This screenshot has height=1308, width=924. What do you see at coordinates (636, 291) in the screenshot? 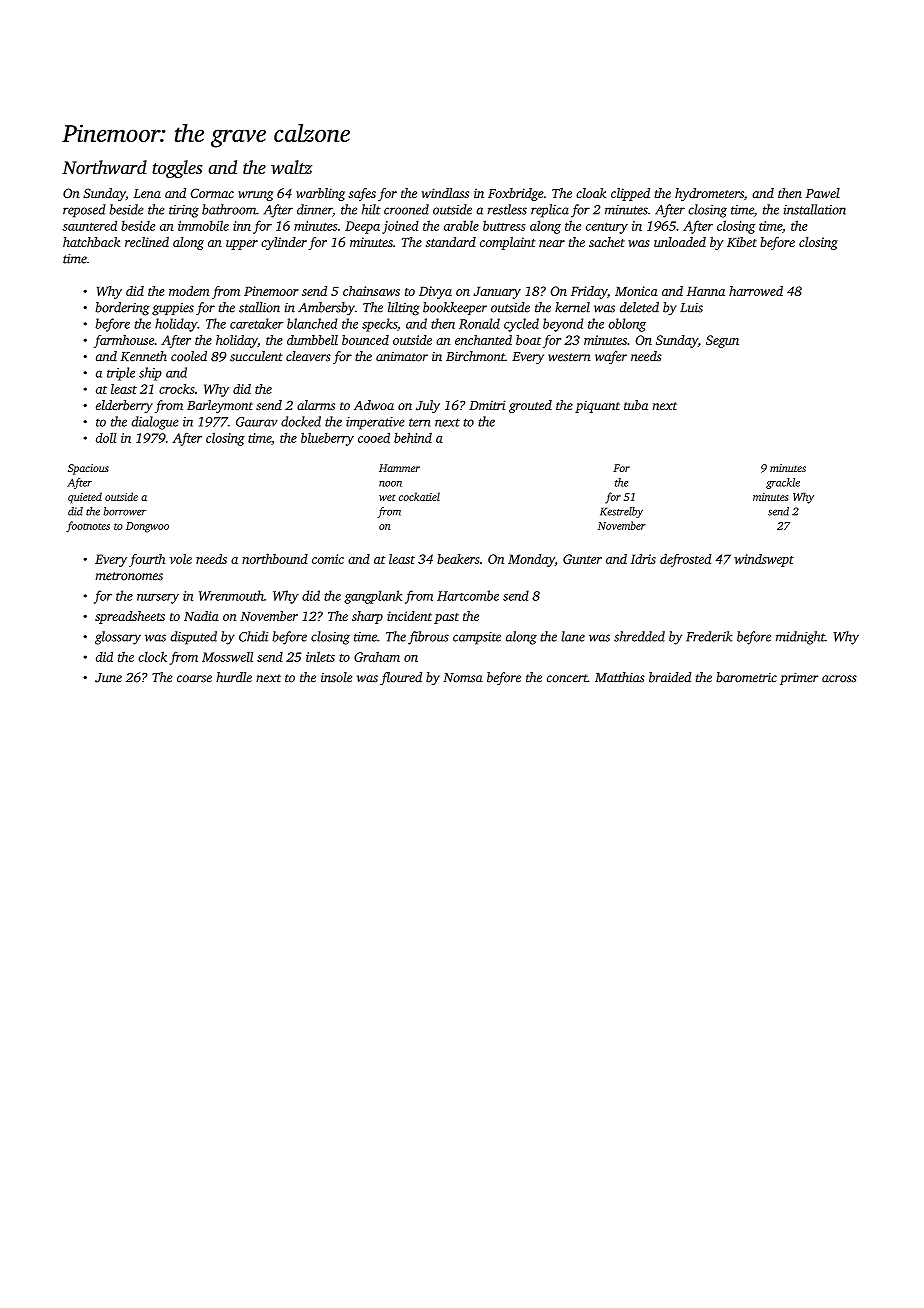
I see `Monica` at bounding box center [636, 291].
